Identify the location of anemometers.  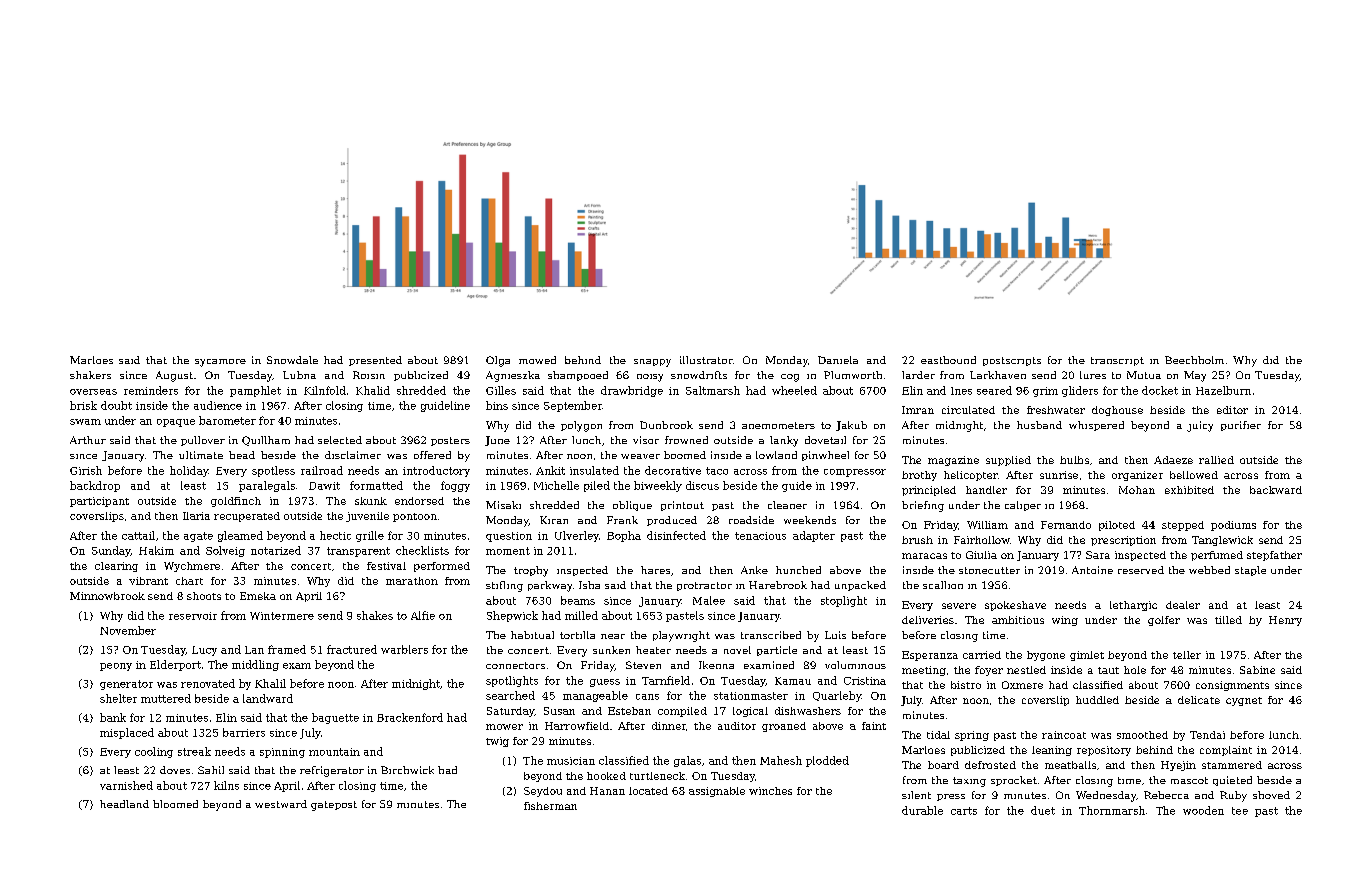
(778, 425).
